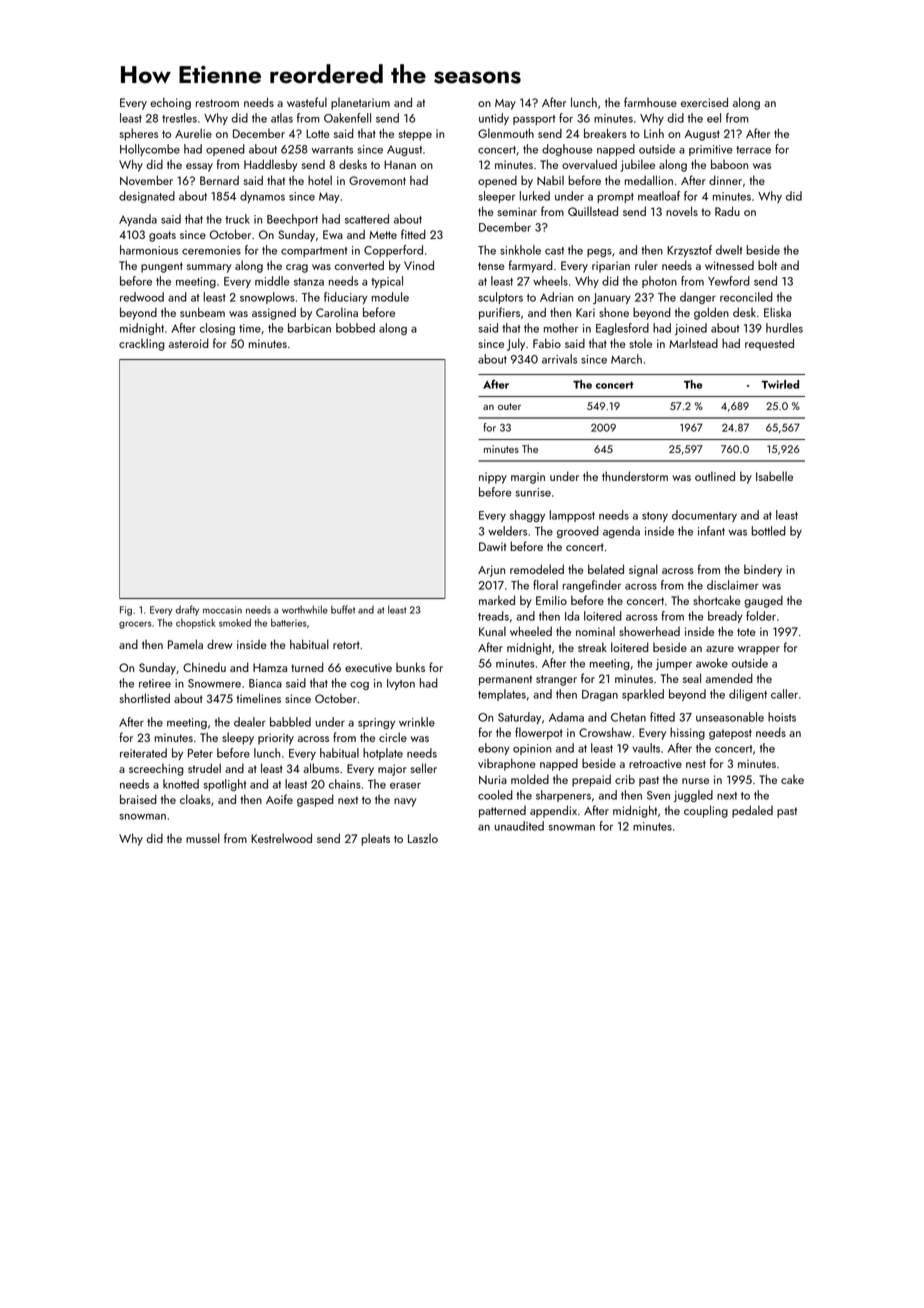 Image resolution: width=924 pixels, height=1308 pixels. I want to click on coupling, so click(706, 811).
